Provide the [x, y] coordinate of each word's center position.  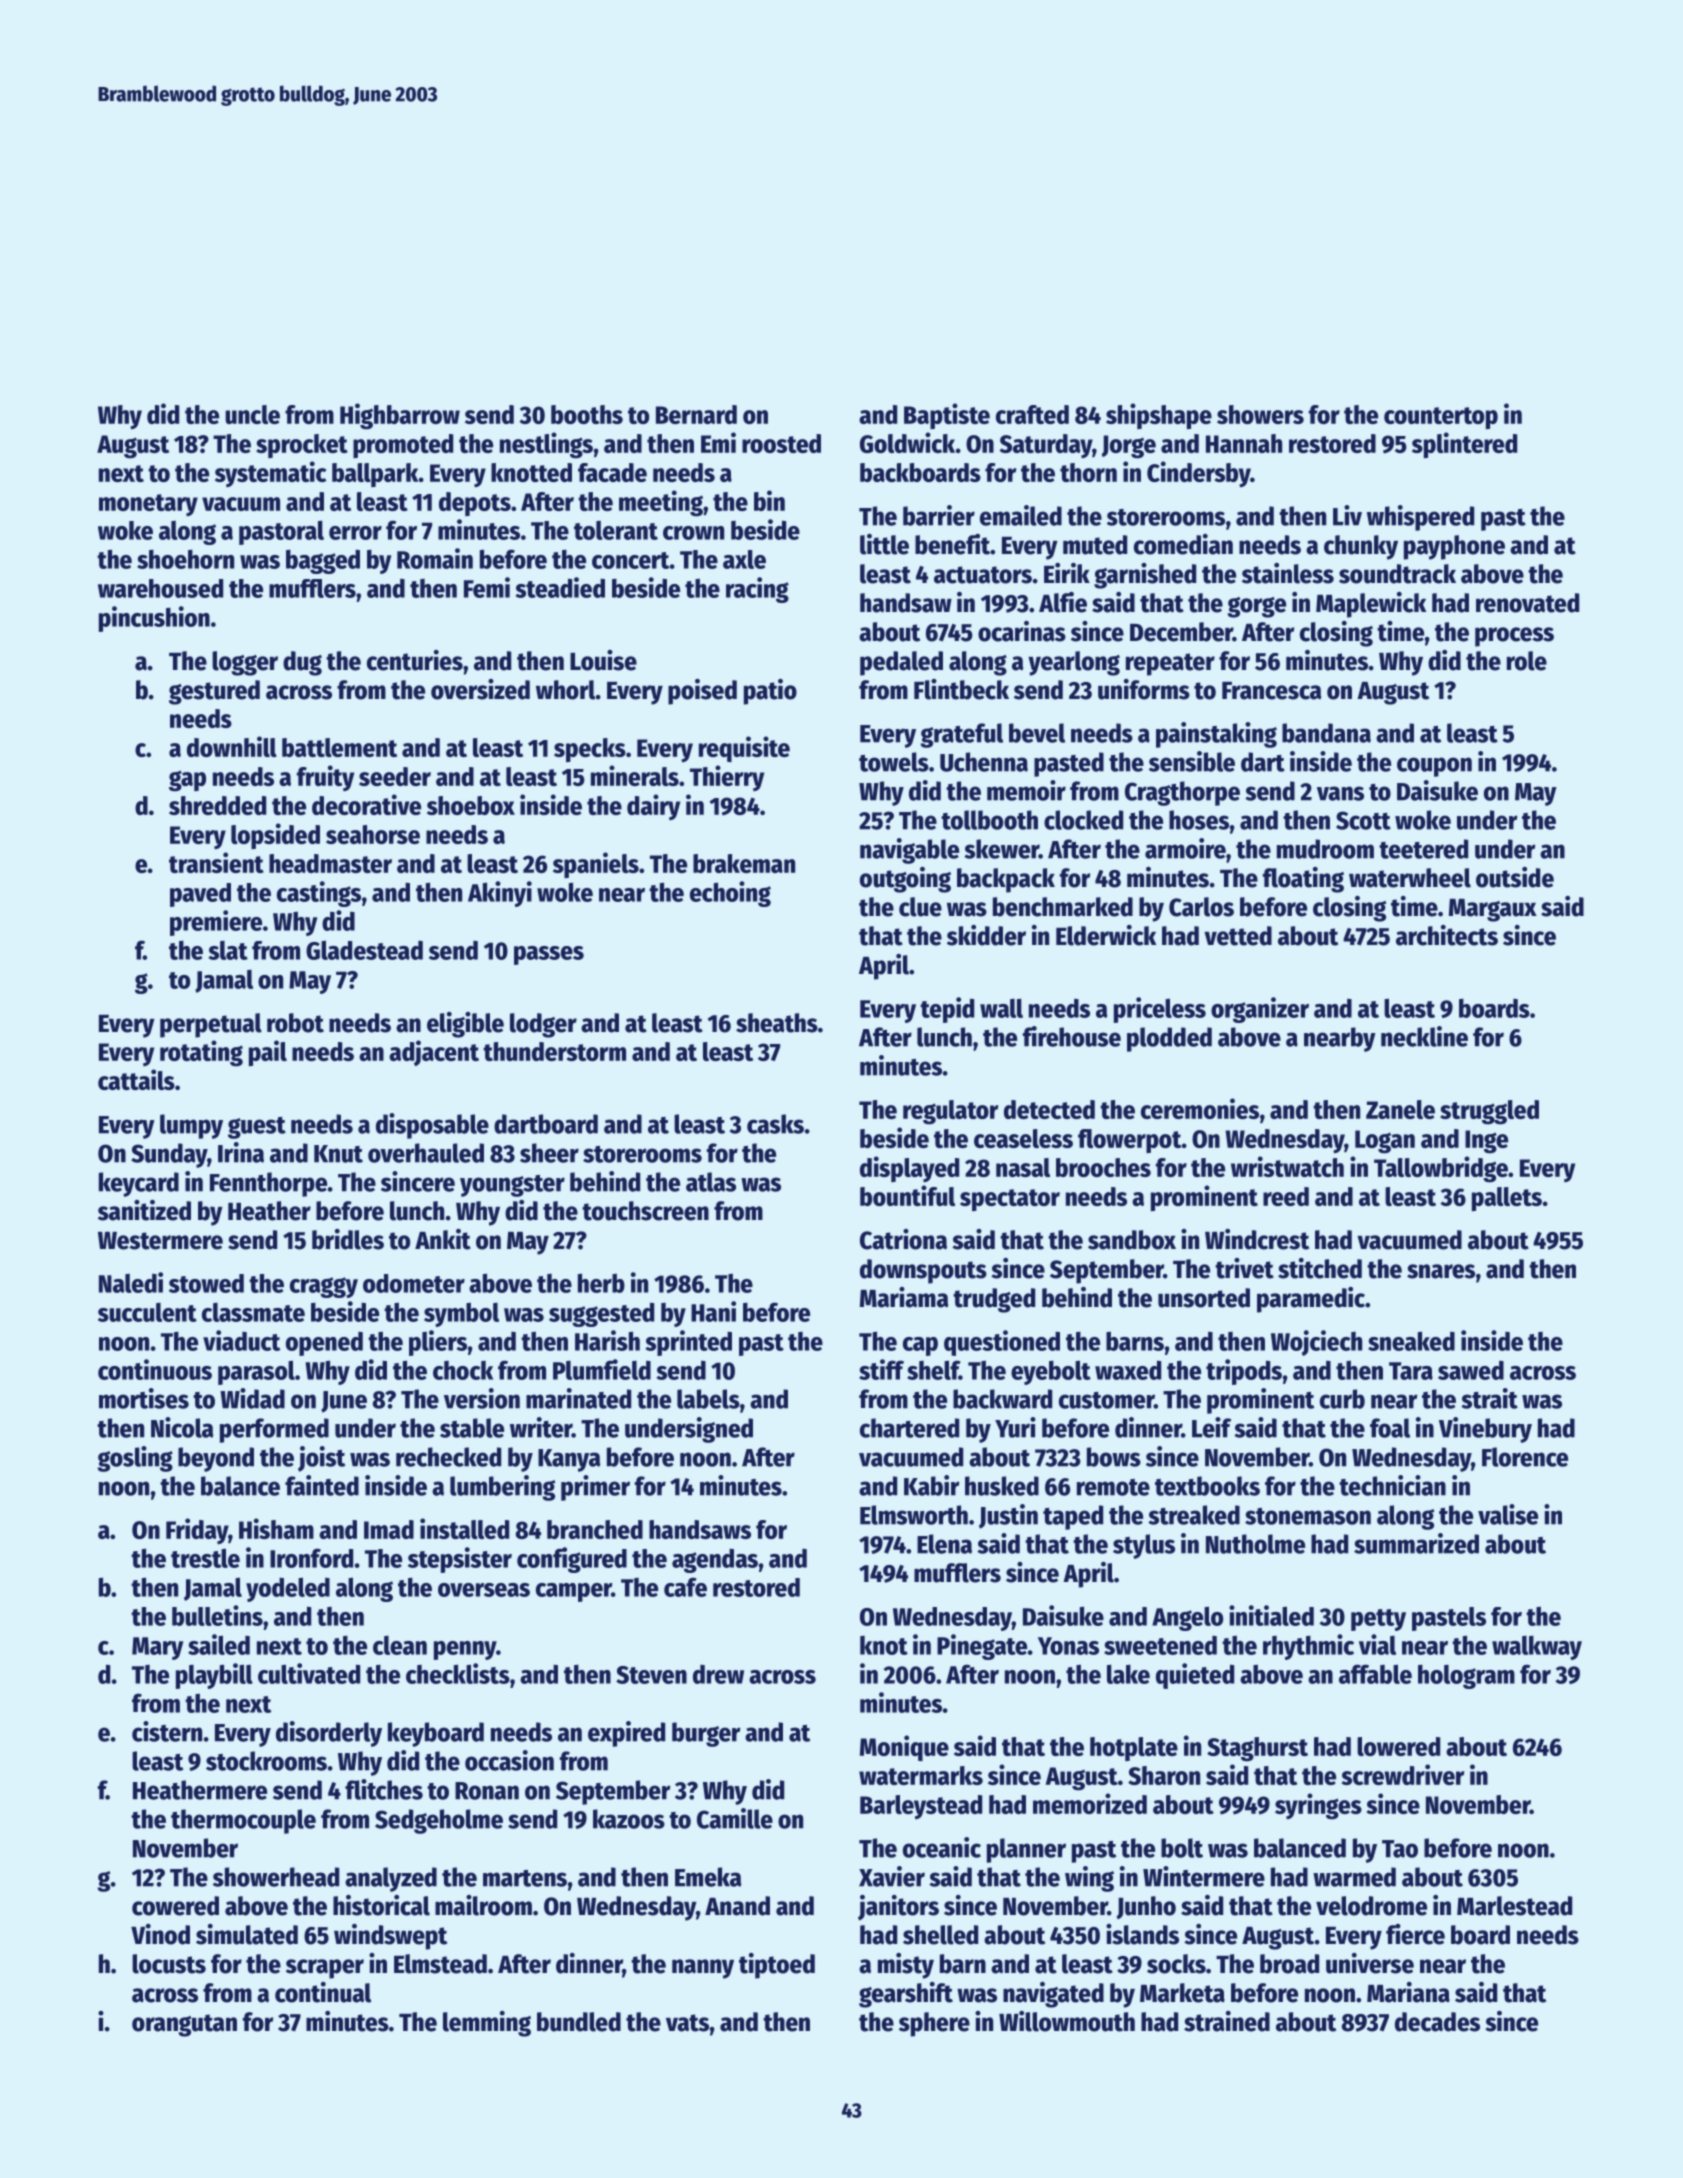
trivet [1244, 1268]
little [884, 544]
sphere [934, 2024]
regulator [950, 1112]
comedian [1183, 544]
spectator [1010, 1200]
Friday [197, 1531]
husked [1002, 1486]
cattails [136, 1079]
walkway [1537, 1648]
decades [1437, 2022]
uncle [252, 414]
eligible [465, 1025]
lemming [487, 2024]
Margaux [1493, 910]
